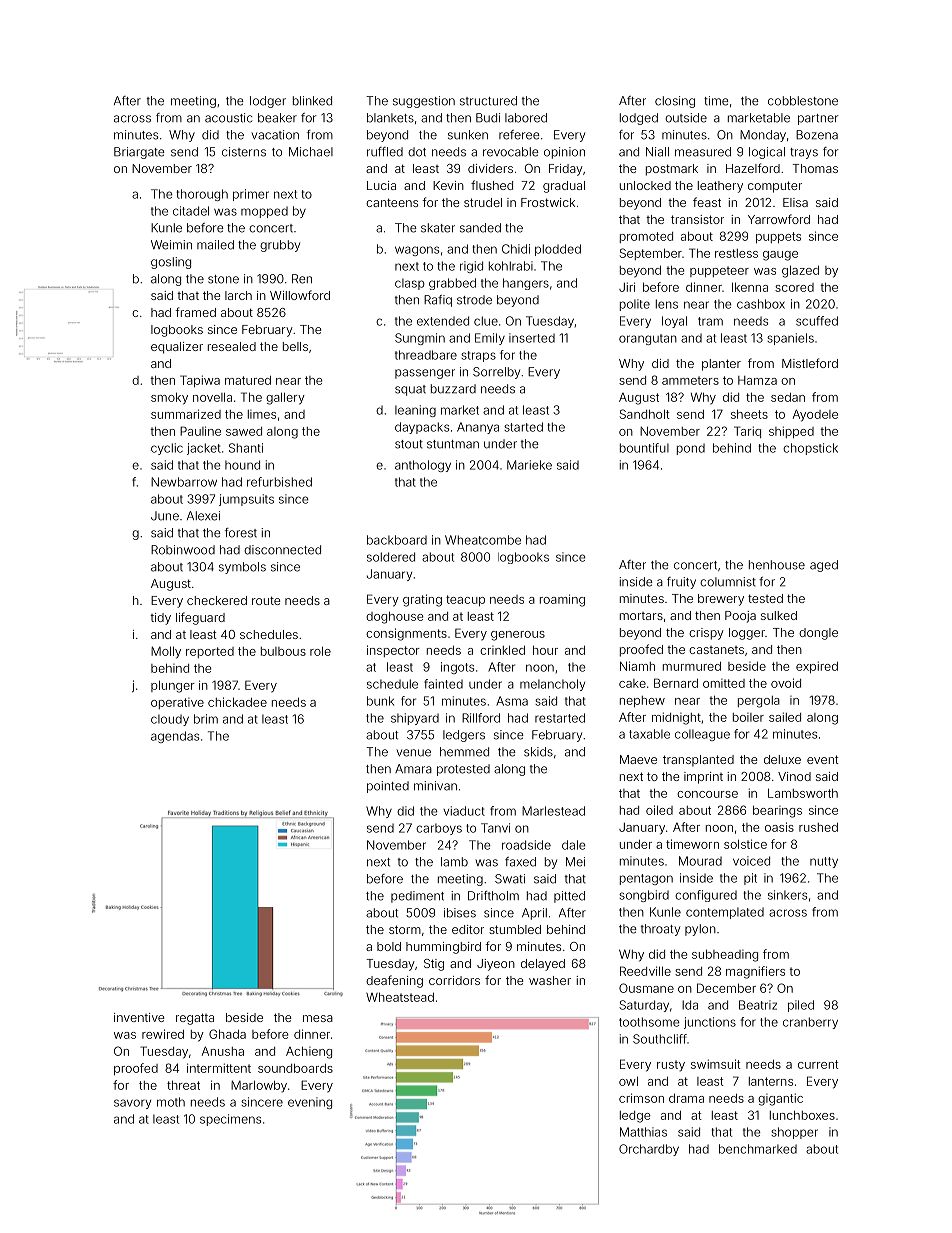 This screenshot has height=1233, width=952. Describe the element at coordinates (390, 118) in the screenshot. I see `blankets` at that location.
